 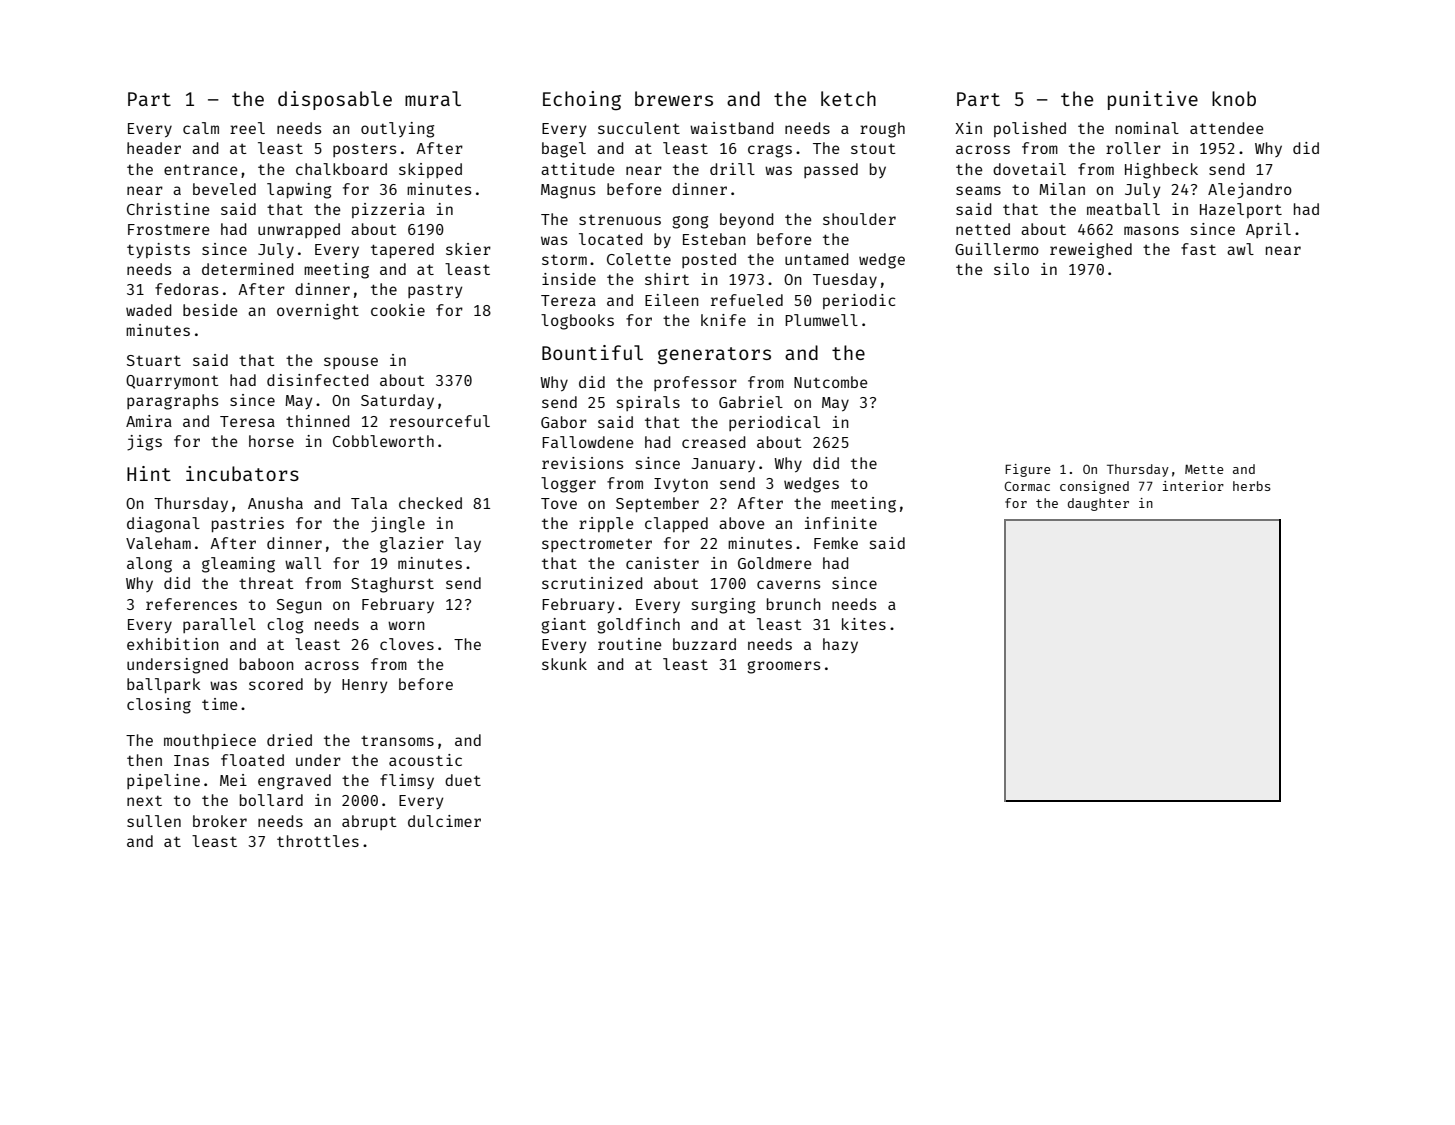 I want to click on hazy, so click(x=840, y=645).
